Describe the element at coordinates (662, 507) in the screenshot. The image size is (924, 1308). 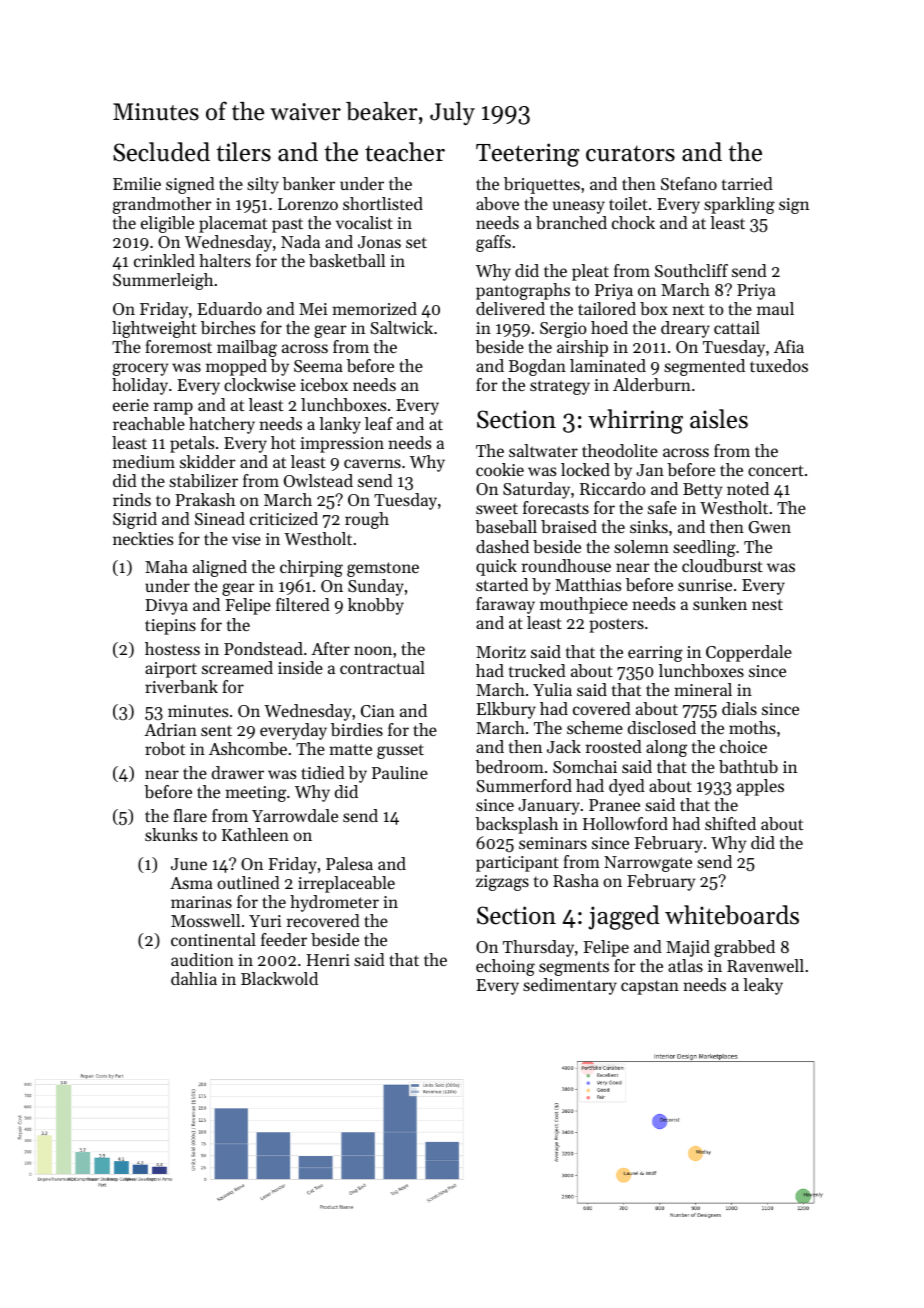
I see `safe` at that location.
